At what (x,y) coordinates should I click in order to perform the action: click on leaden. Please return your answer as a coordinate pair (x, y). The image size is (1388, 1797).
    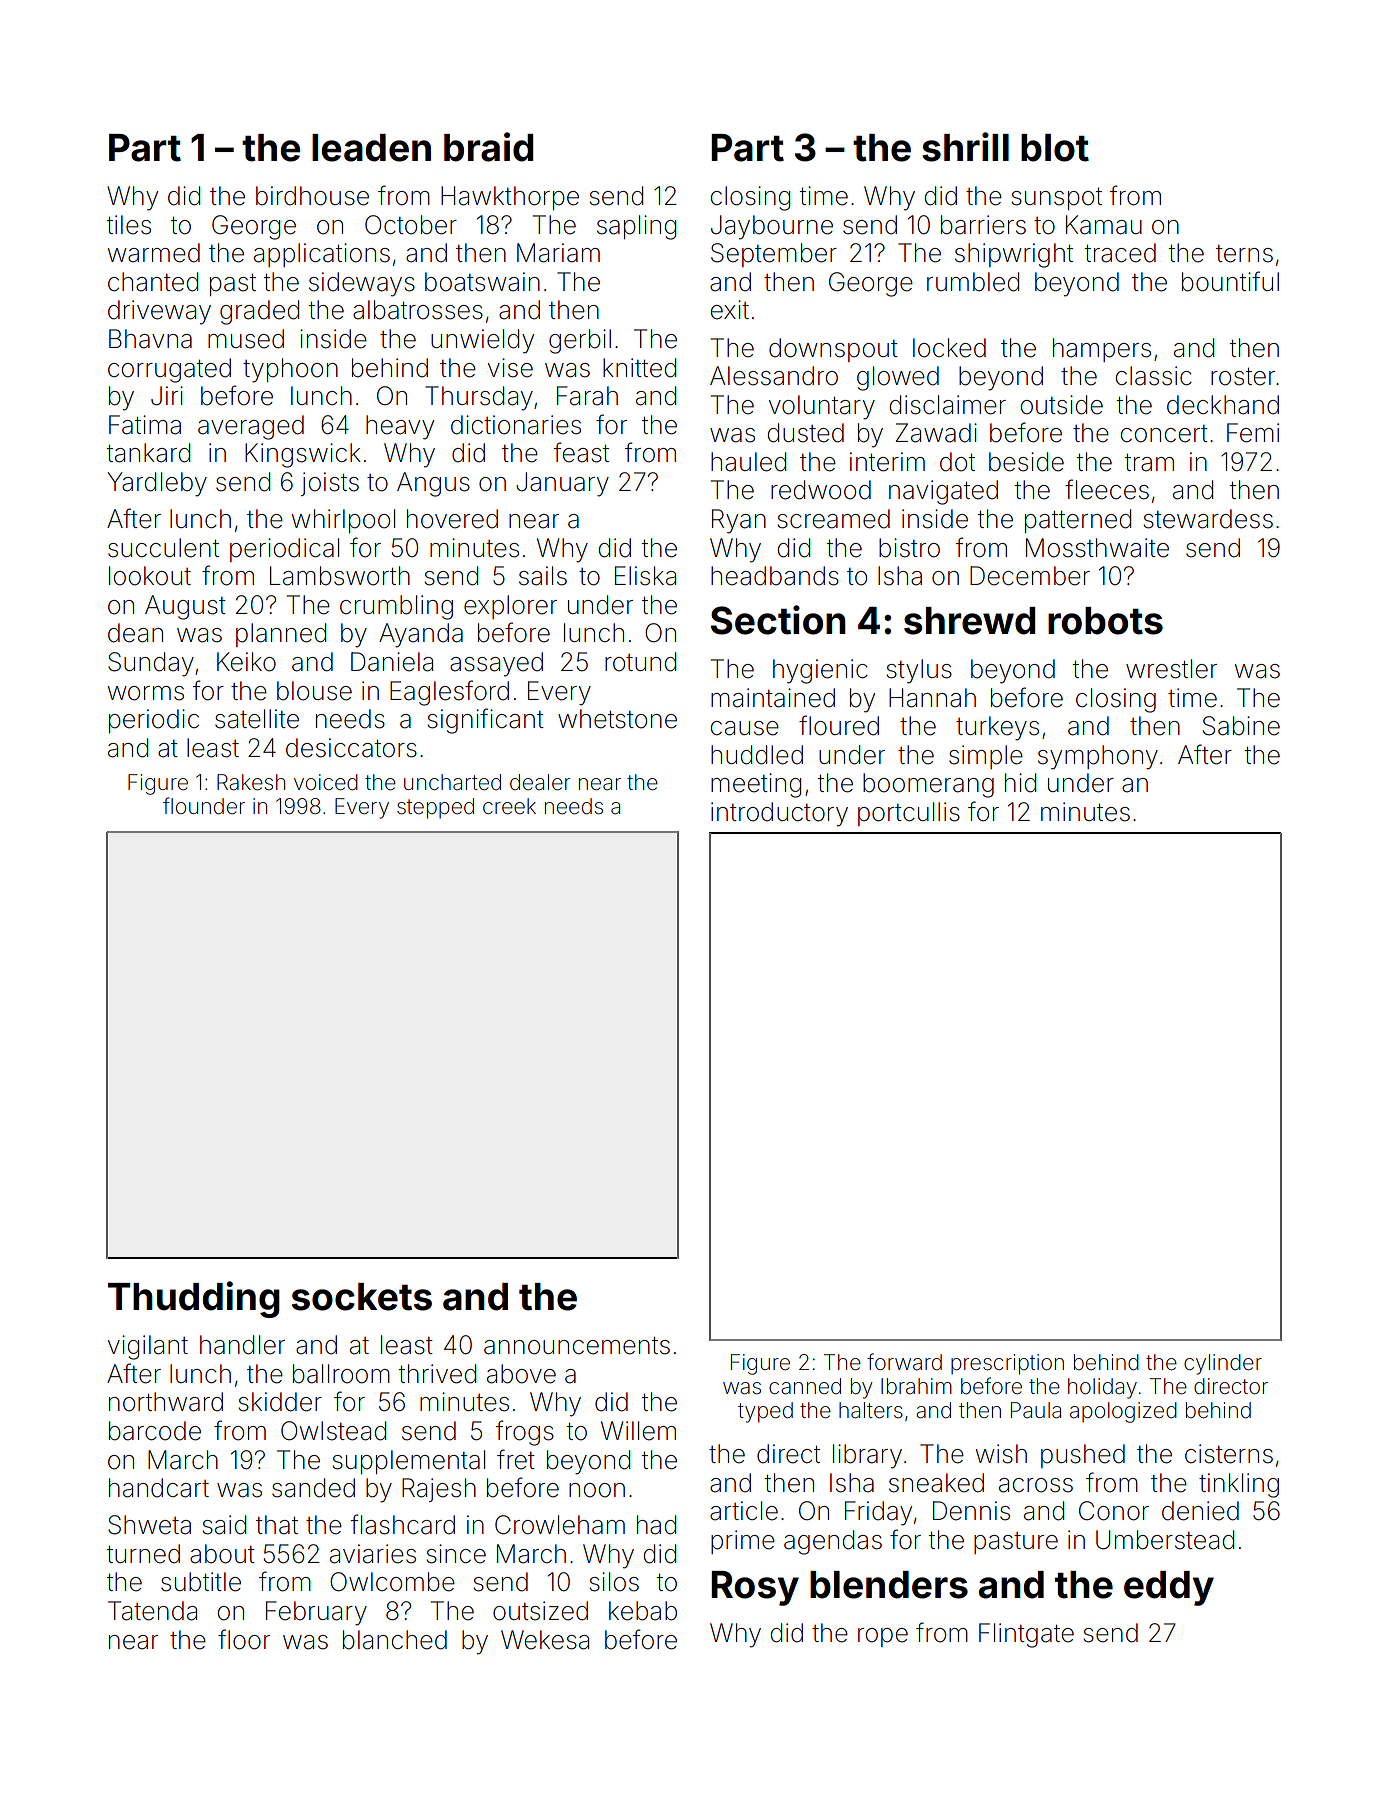
    Looking at the image, I should click on (371, 148).
